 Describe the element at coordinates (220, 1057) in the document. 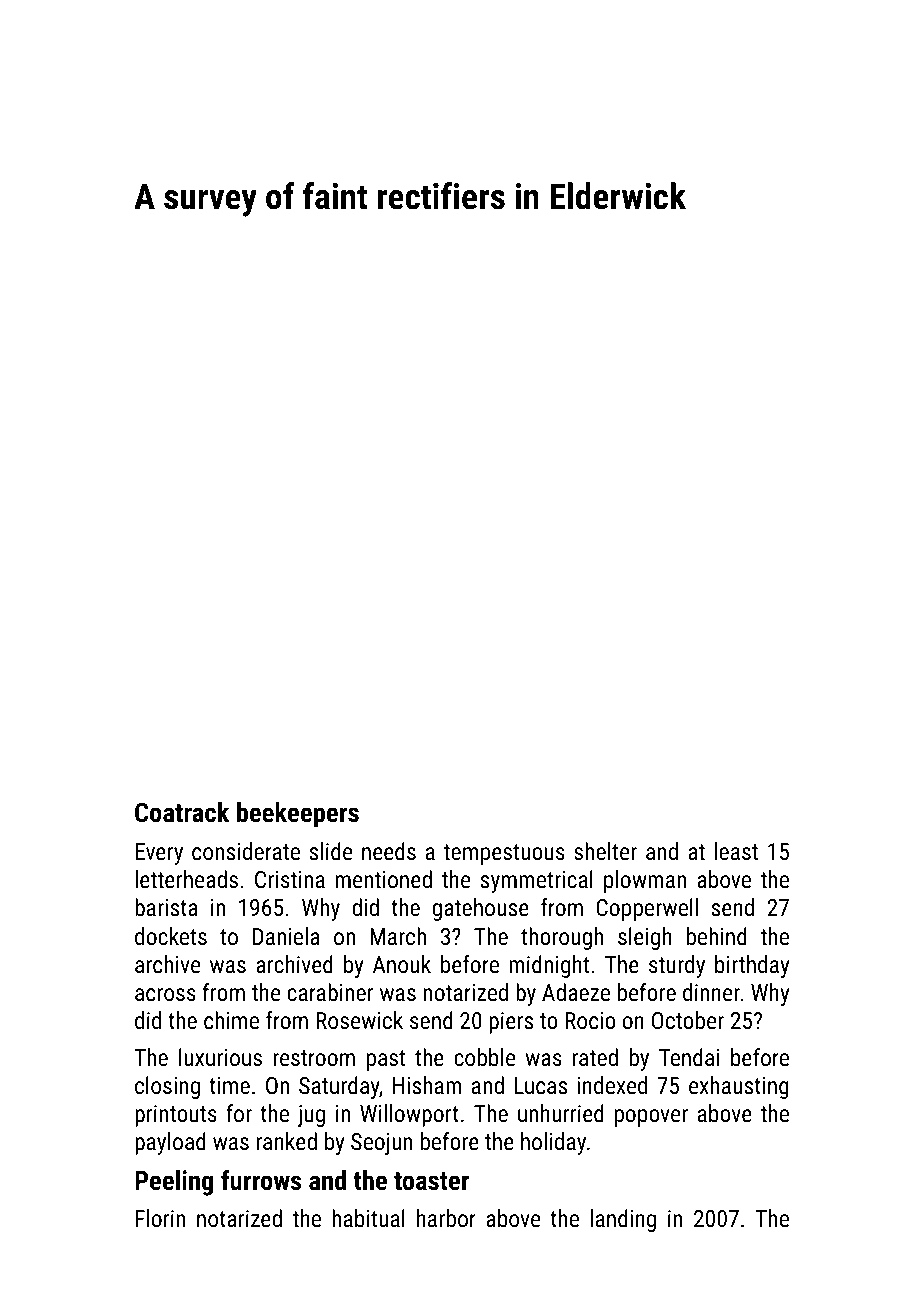

I see `luxurious` at that location.
